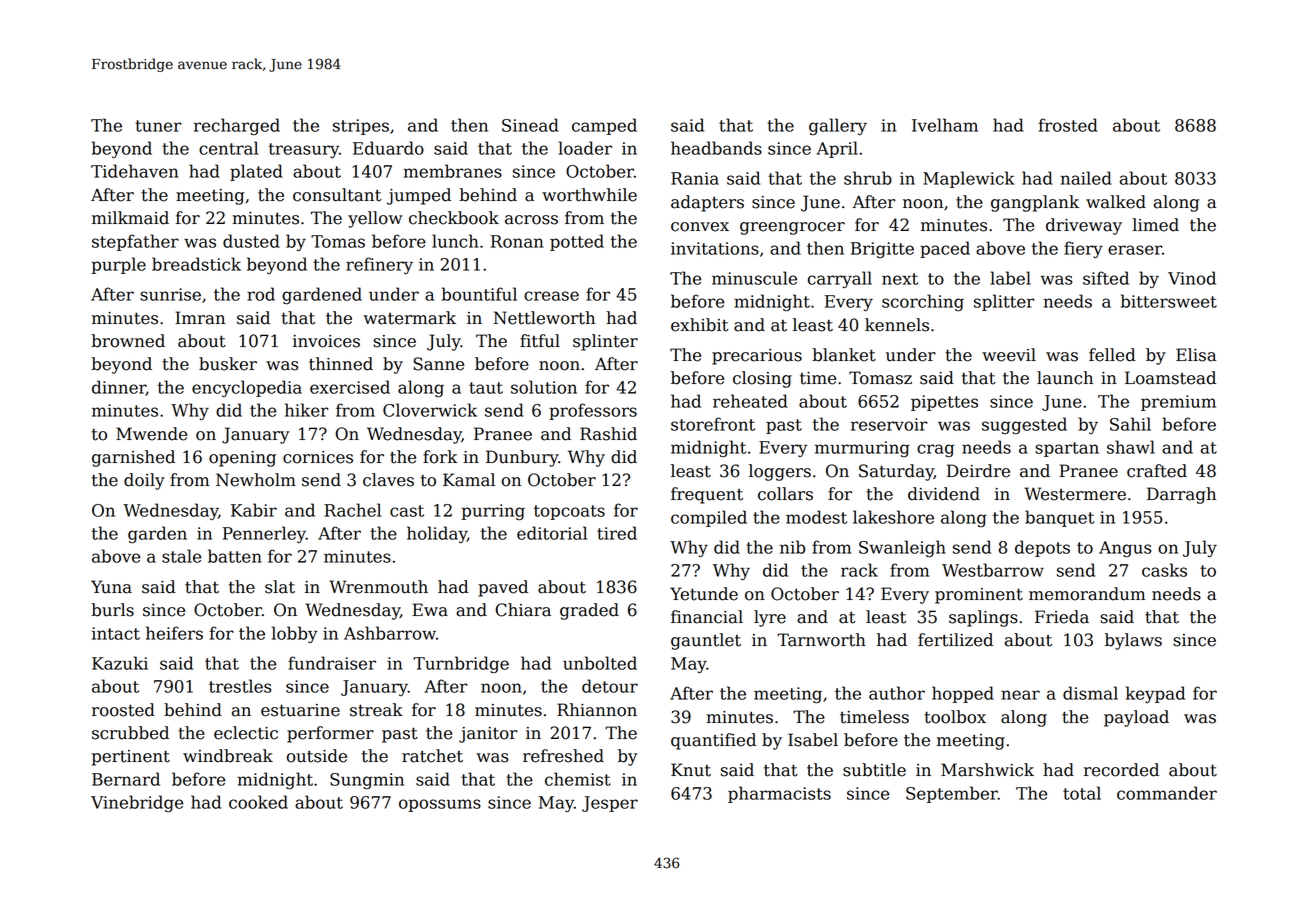 Image resolution: width=1308 pixels, height=924 pixels. I want to click on total, so click(1082, 793).
